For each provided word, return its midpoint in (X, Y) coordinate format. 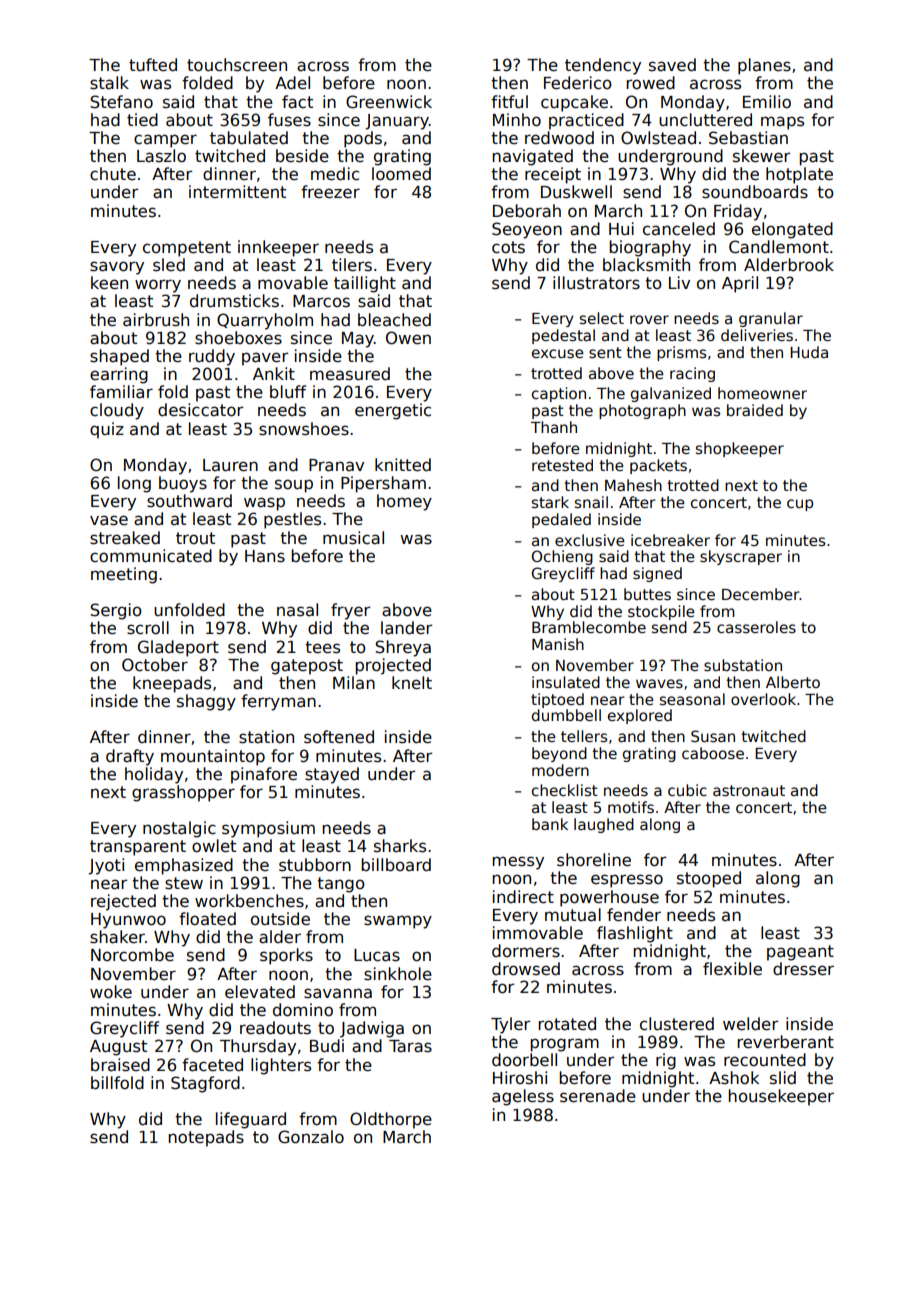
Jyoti (106, 866)
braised (120, 1065)
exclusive (590, 540)
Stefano (121, 102)
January (397, 122)
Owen (408, 338)
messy (518, 863)
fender (634, 915)
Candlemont (779, 247)
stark (550, 502)
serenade (598, 1096)
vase (109, 520)
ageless (523, 1097)
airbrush (156, 320)
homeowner (762, 393)
